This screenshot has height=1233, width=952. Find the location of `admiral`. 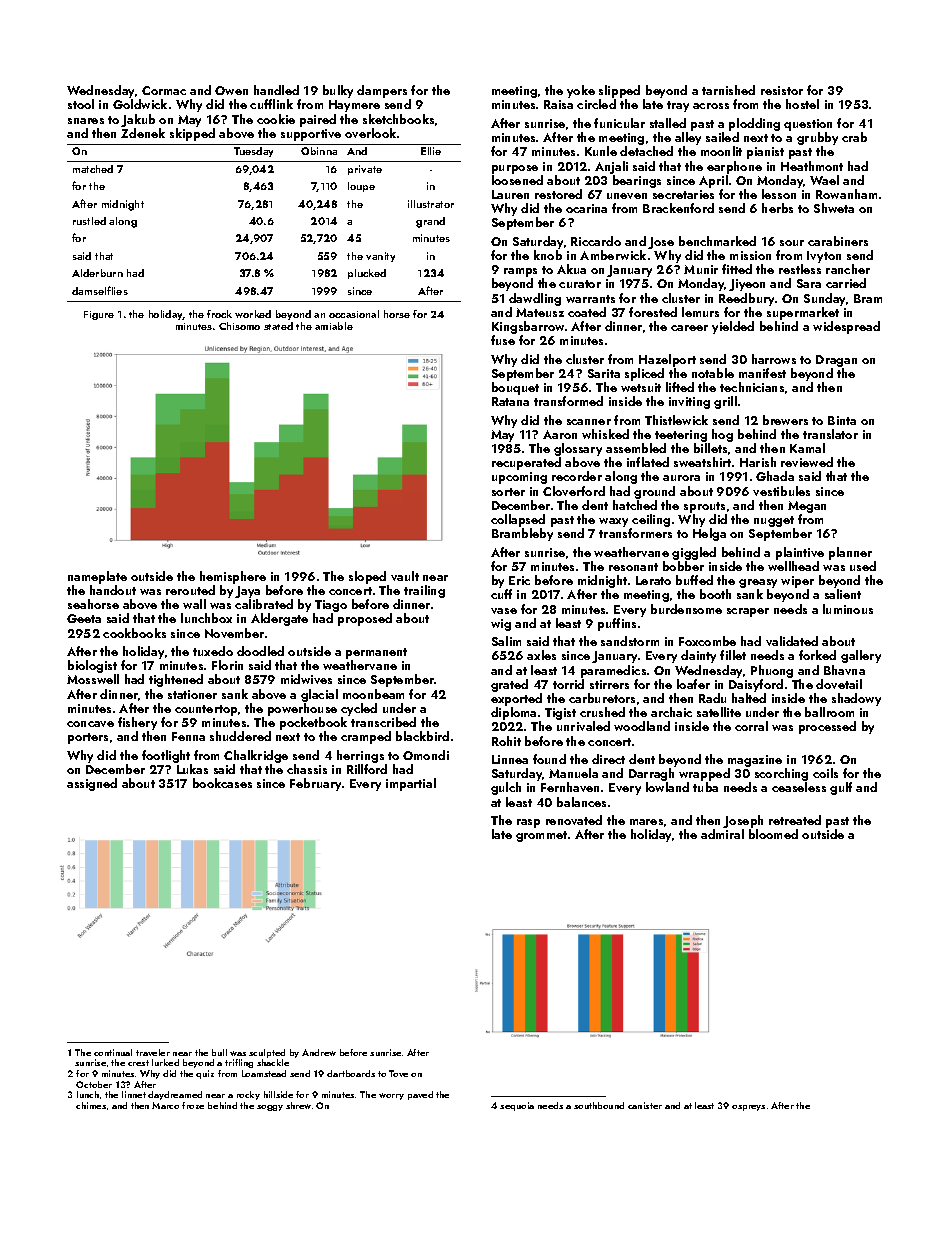

admiral is located at coordinates (722, 834).
